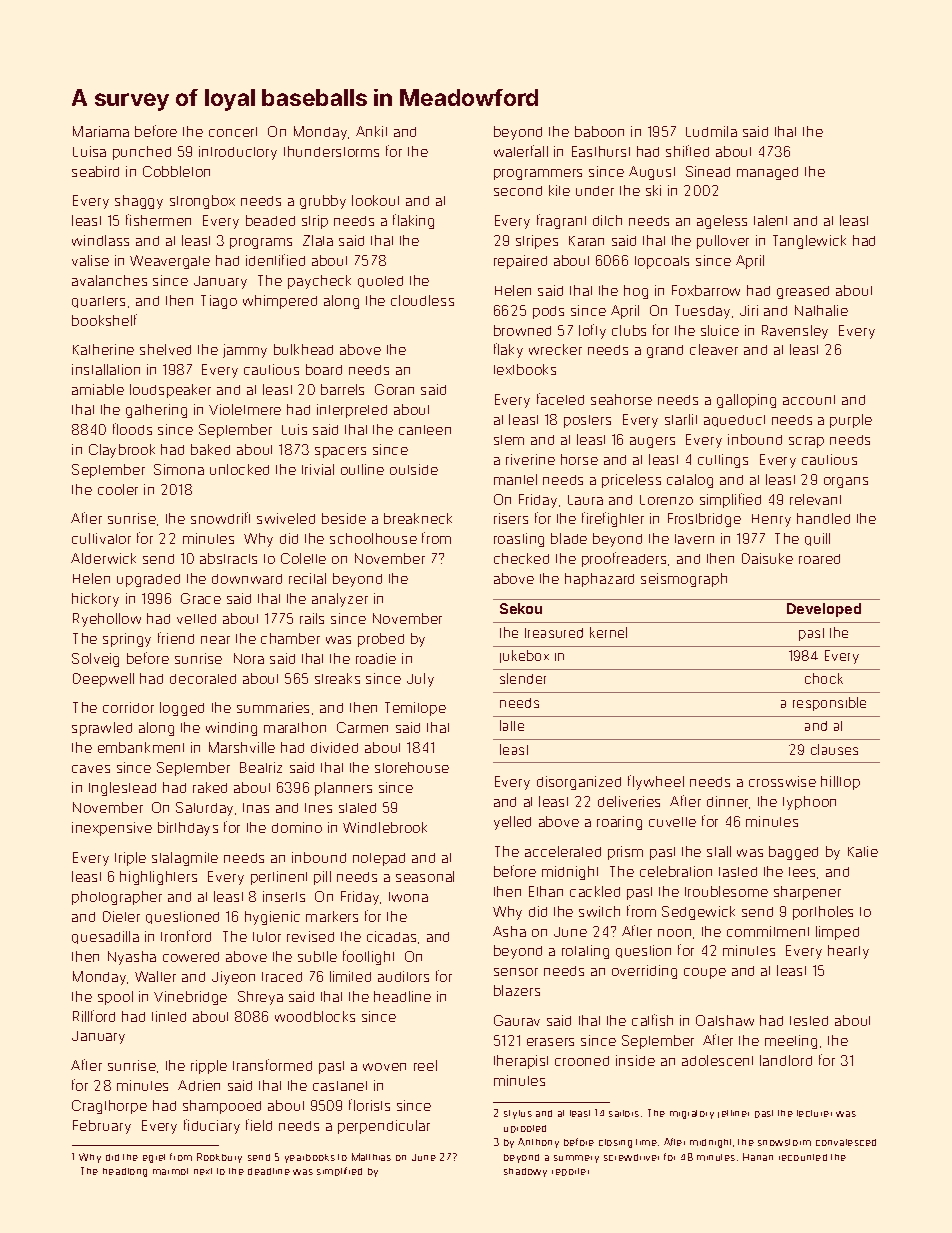  I want to click on concert, so click(233, 132).
